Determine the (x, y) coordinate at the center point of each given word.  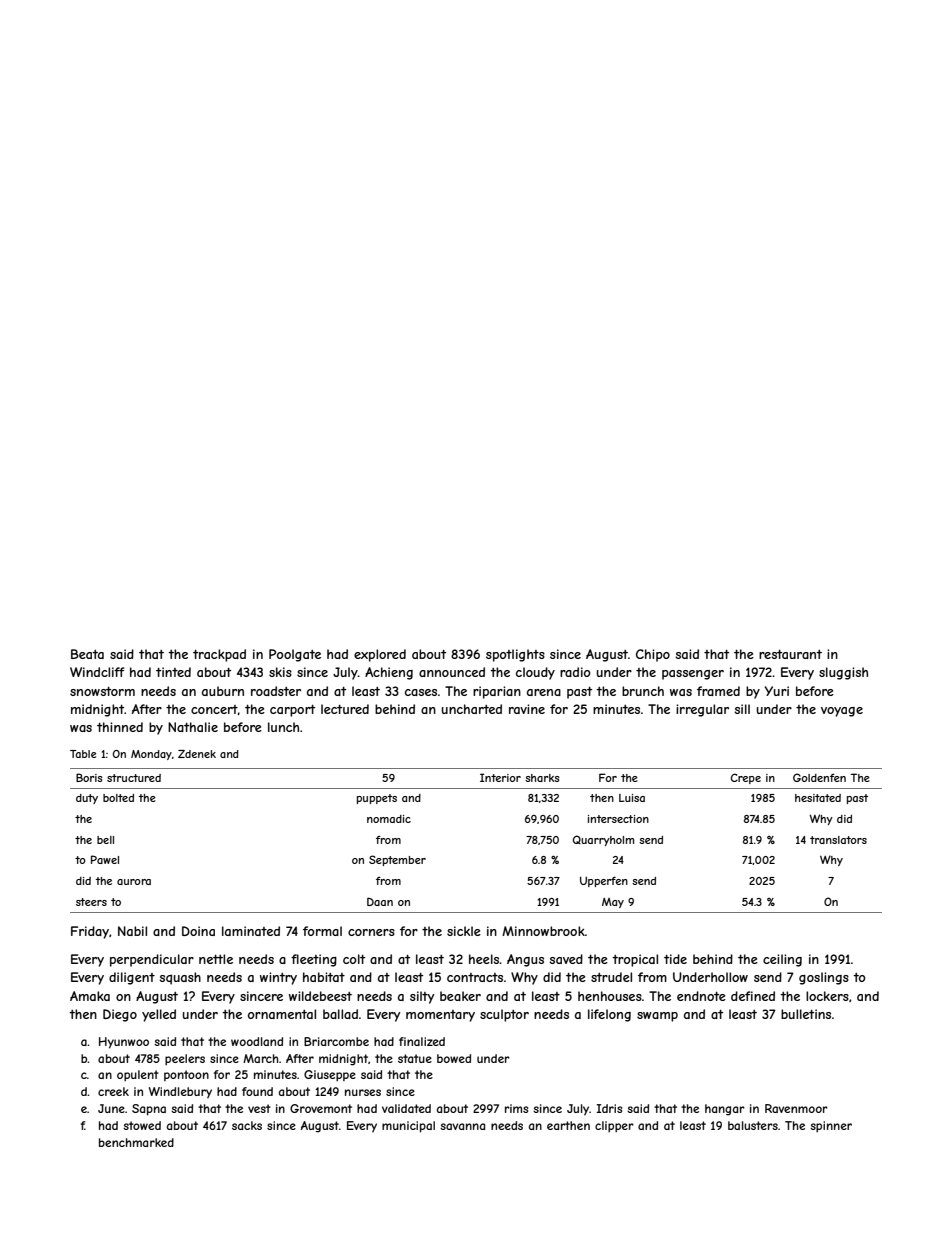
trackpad (219, 655)
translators (838, 840)
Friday (90, 932)
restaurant (790, 654)
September (397, 860)
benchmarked (136, 1142)
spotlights (515, 655)
